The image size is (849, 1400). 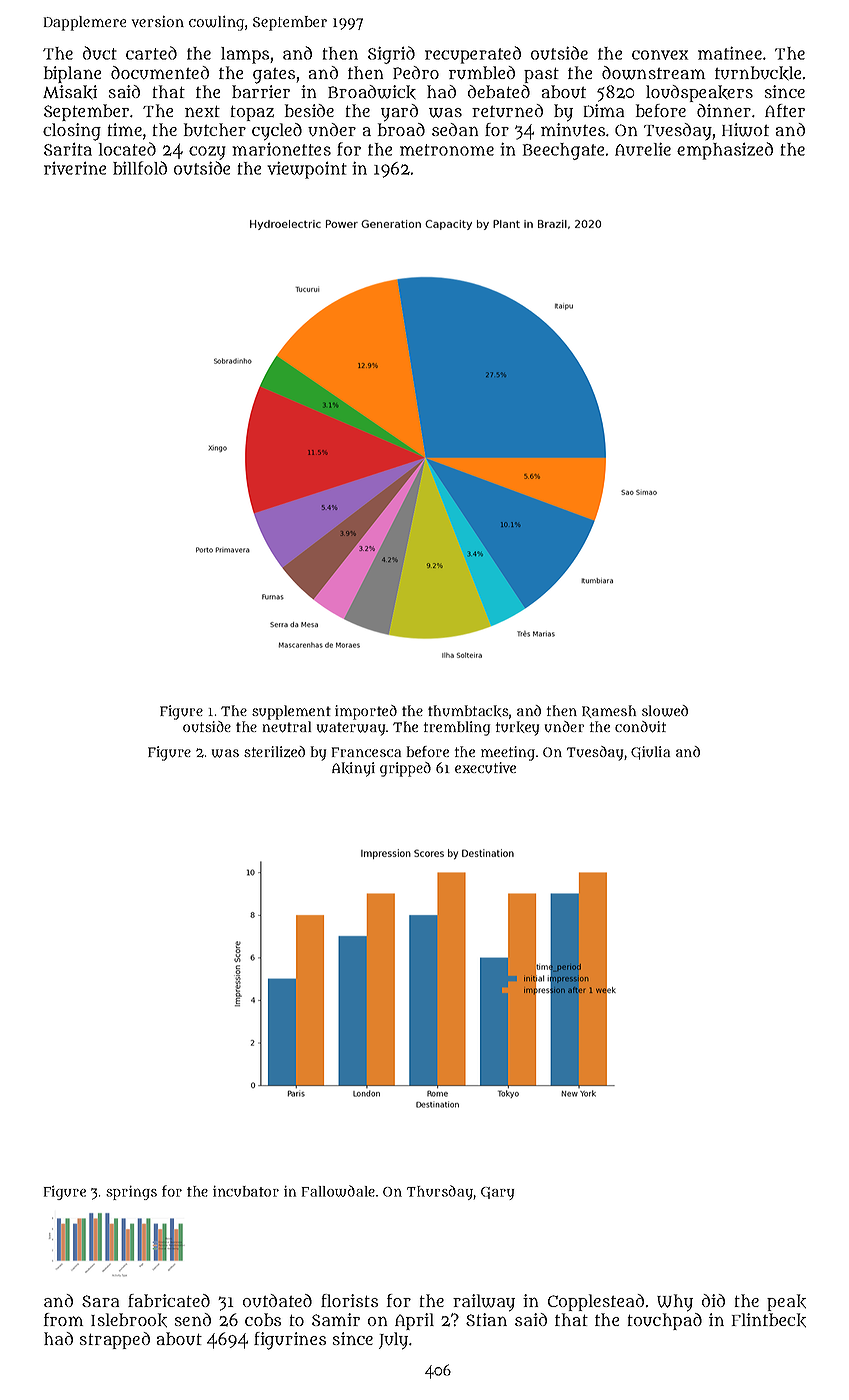 What do you see at coordinates (68, 149) in the page?
I see `Sarita` at bounding box center [68, 149].
